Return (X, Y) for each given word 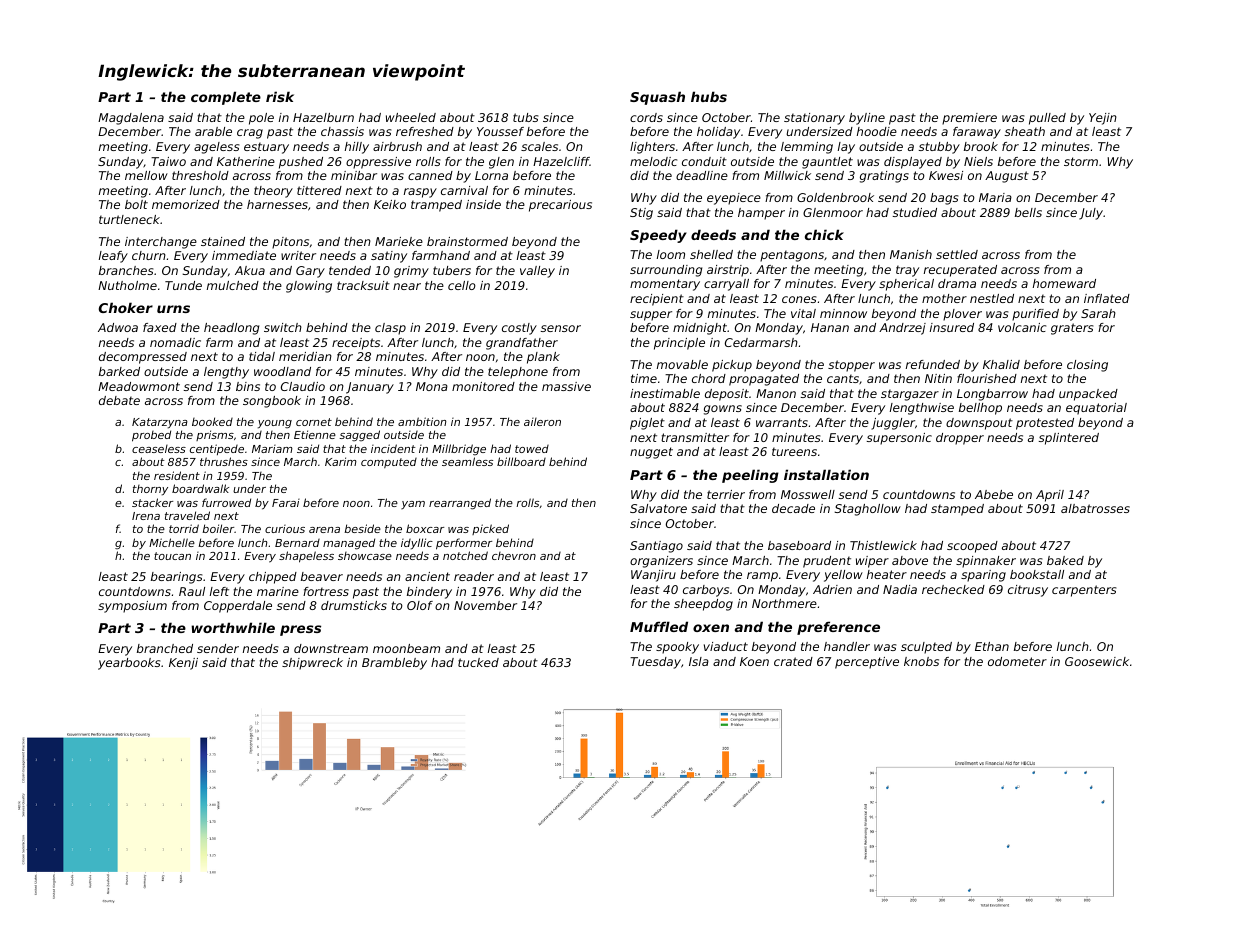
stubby (939, 148)
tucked (478, 662)
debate (119, 400)
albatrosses (1095, 508)
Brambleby (394, 664)
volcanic (1022, 327)
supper (651, 316)
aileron (542, 422)
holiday (718, 133)
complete (226, 98)
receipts (356, 344)
